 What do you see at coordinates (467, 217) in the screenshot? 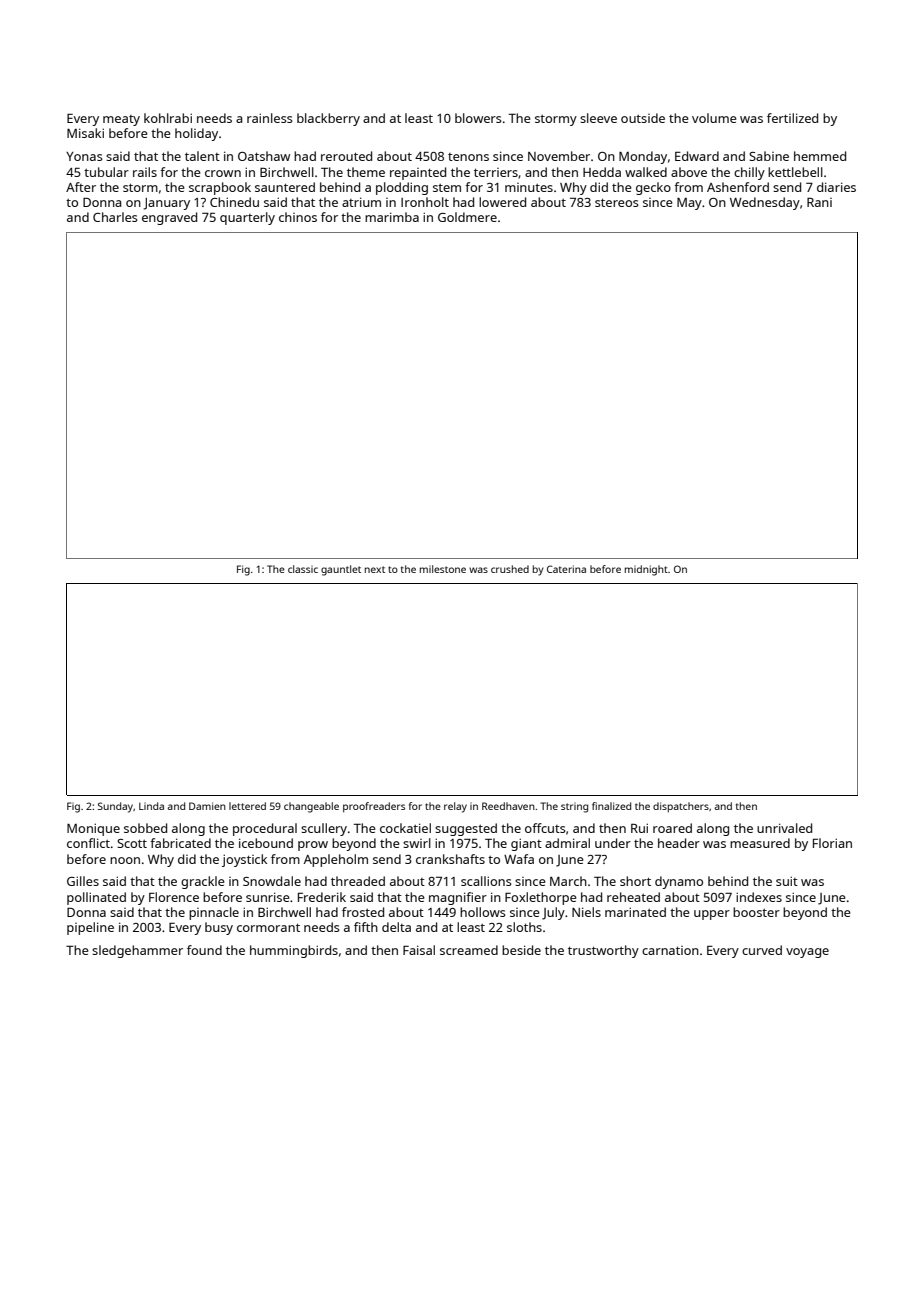
I see `Goldmere` at bounding box center [467, 217].
